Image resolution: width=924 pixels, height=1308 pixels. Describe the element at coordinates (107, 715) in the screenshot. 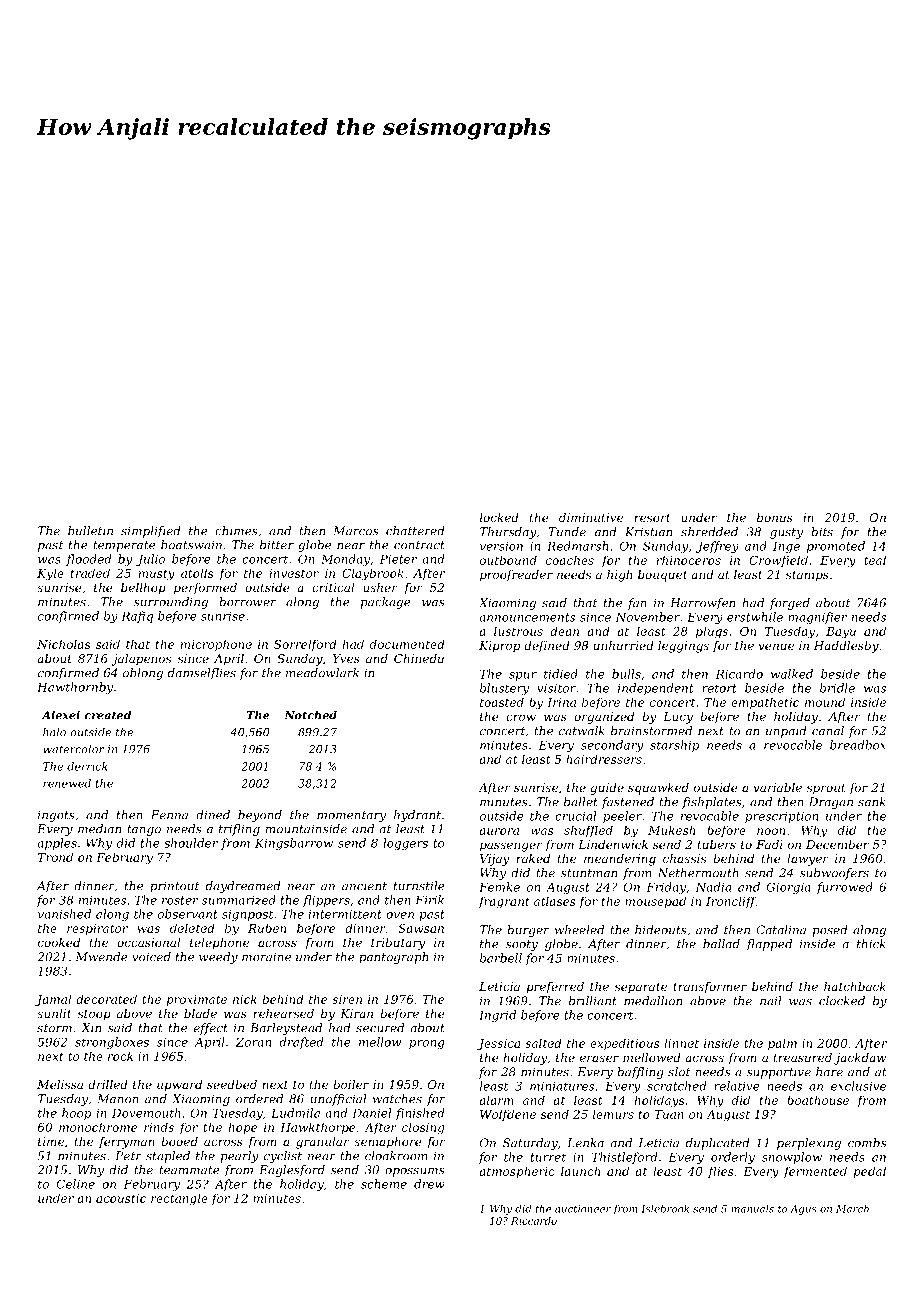

I see `created` at that location.
